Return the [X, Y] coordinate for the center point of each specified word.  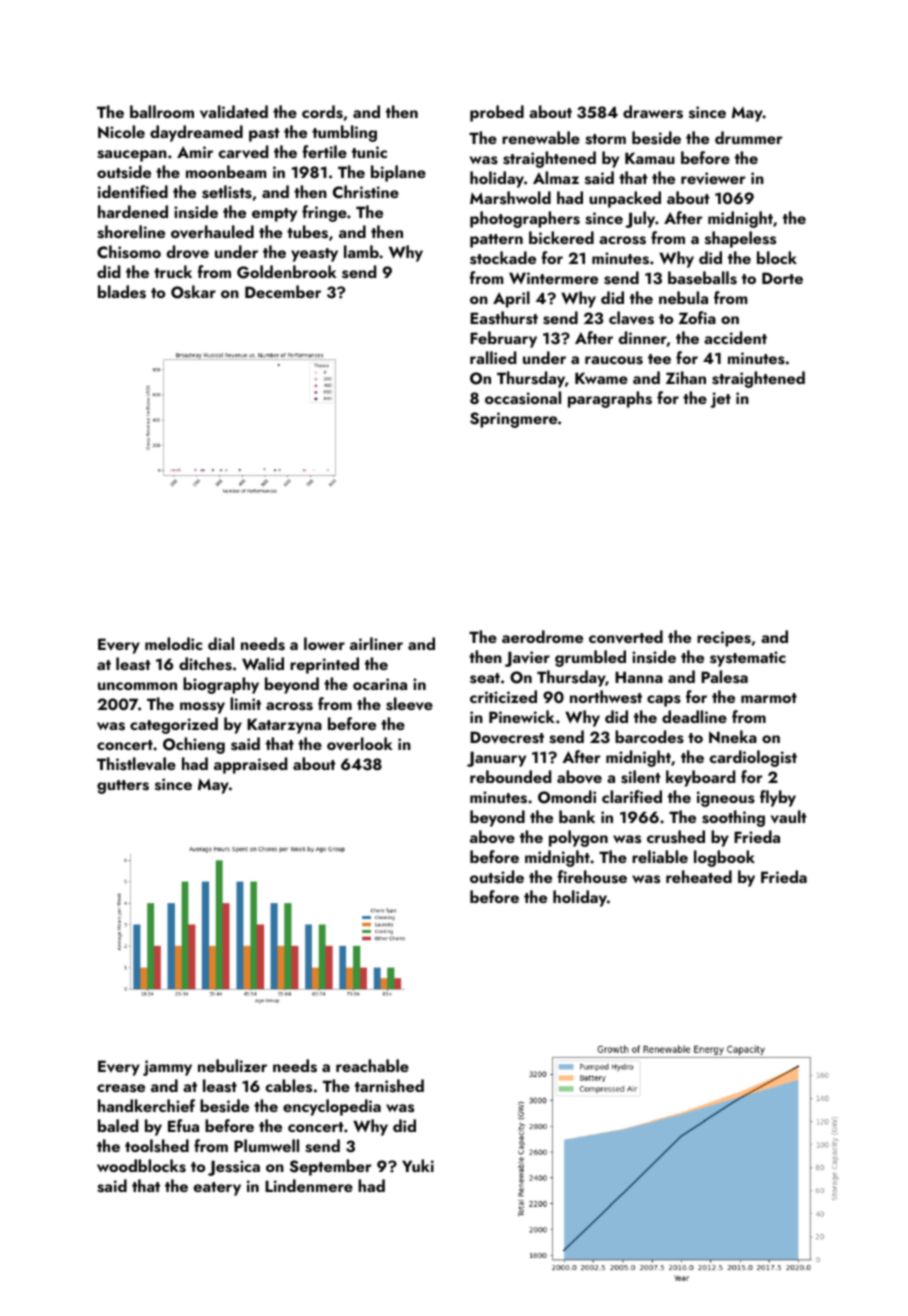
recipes [724, 639]
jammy [167, 1068]
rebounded [510, 776]
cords [322, 112]
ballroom [162, 111]
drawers [653, 112]
